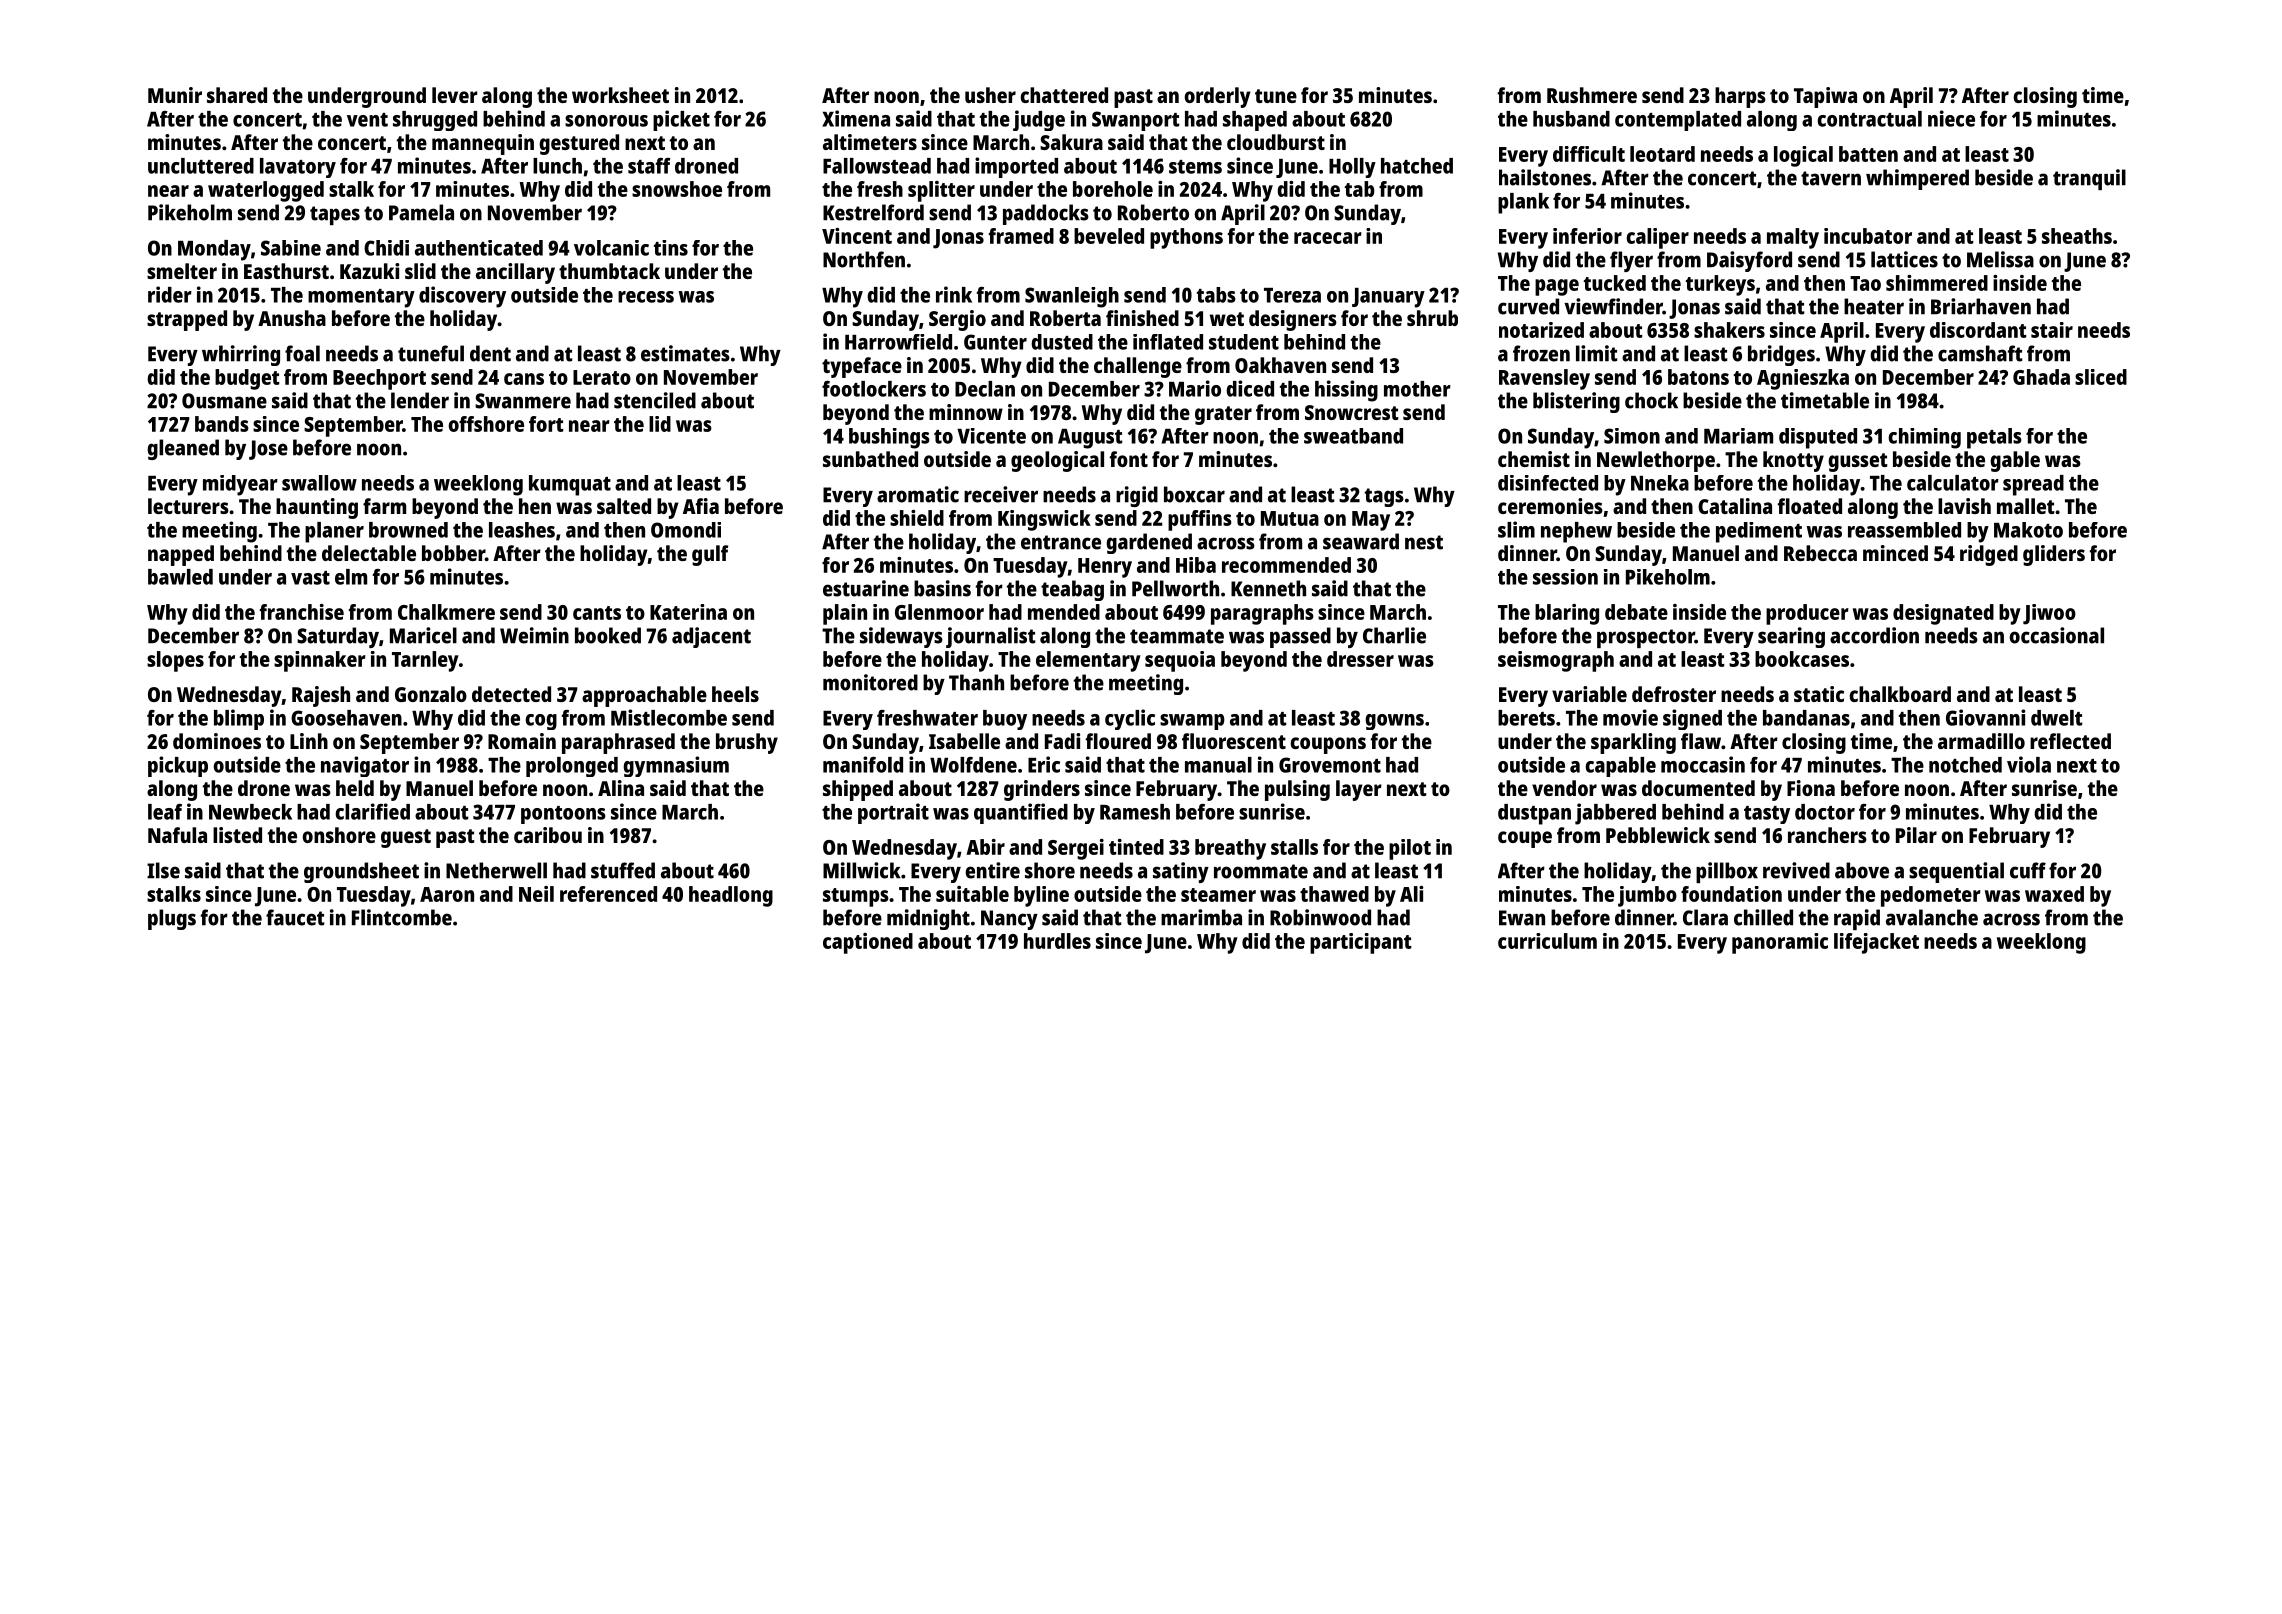 Image resolution: width=2282 pixels, height=1614 pixels. What do you see at coordinates (1729, 330) in the screenshot?
I see `shakers` at bounding box center [1729, 330].
